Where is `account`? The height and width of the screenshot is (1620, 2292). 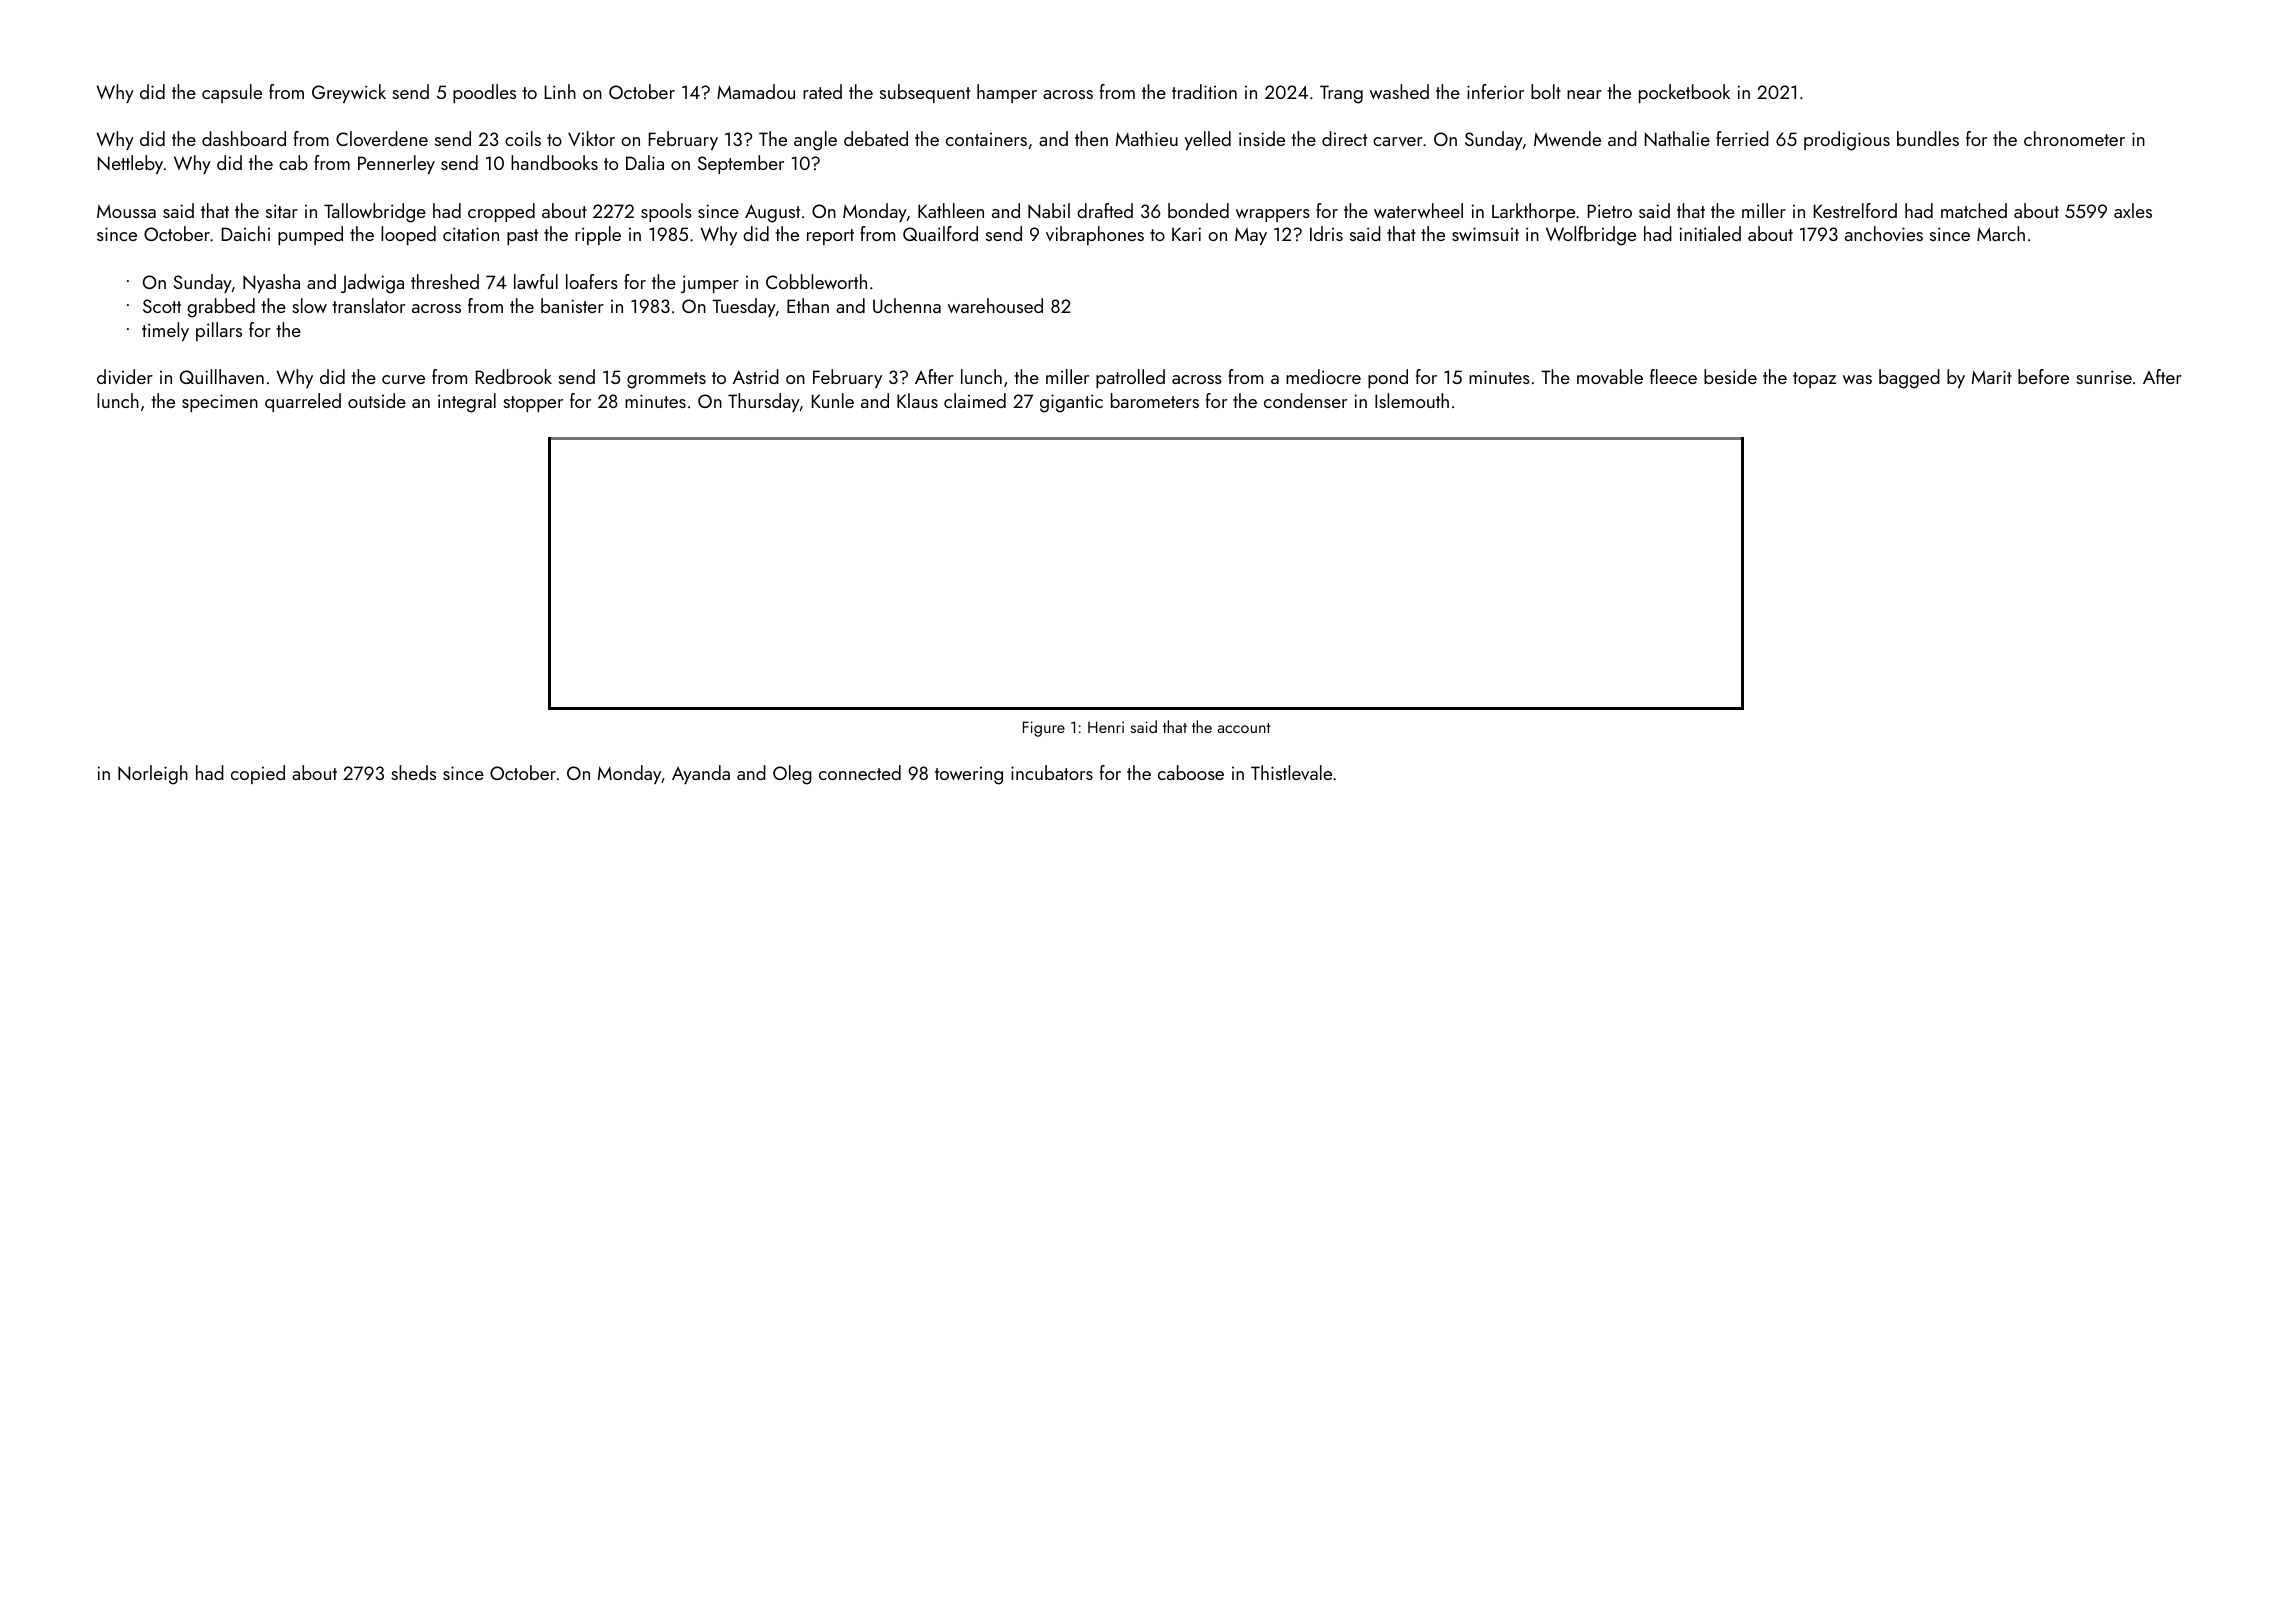
account is located at coordinates (1244, 728).
